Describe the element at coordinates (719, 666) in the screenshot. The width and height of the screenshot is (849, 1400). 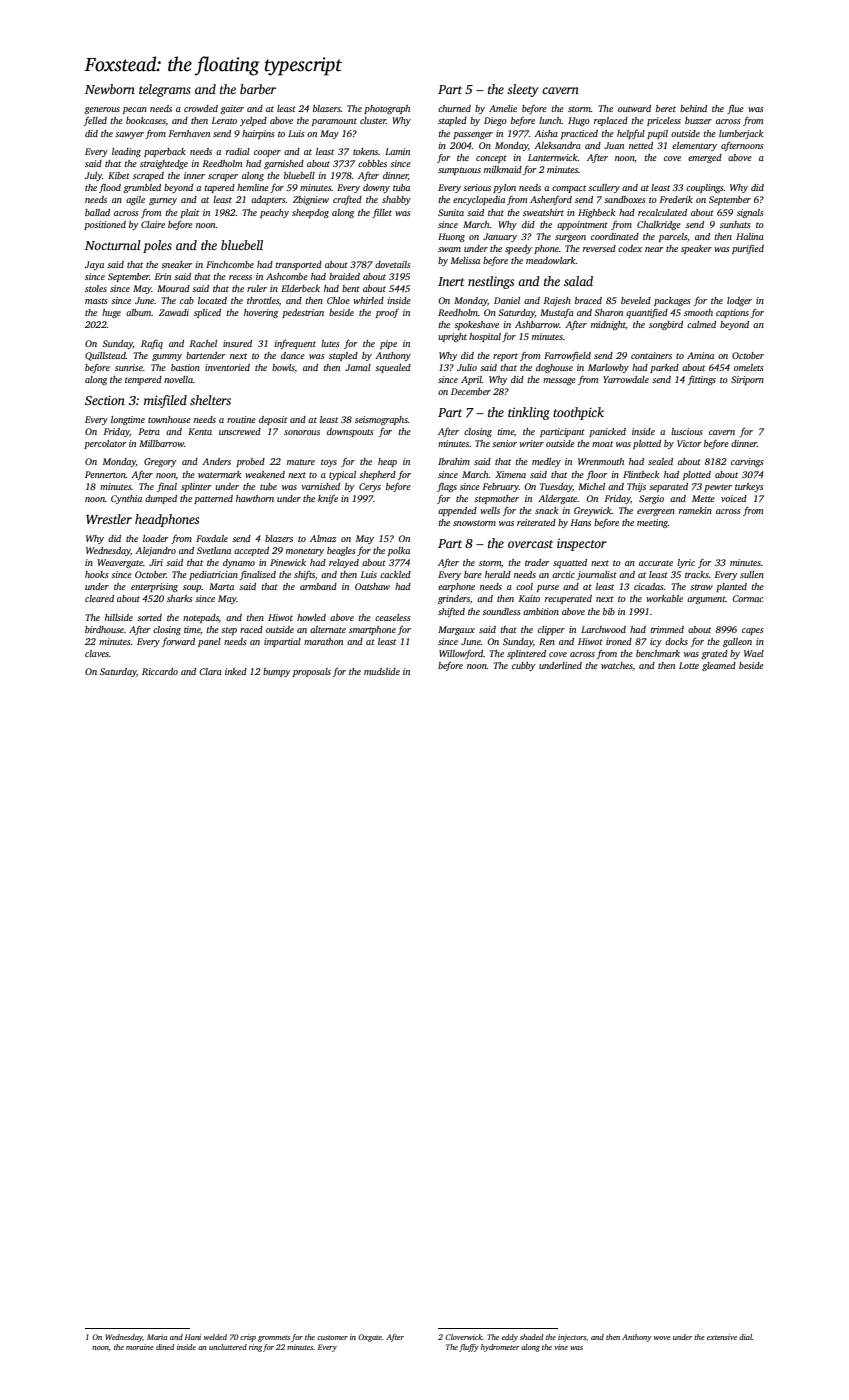
I see `gleamed` at that location.
